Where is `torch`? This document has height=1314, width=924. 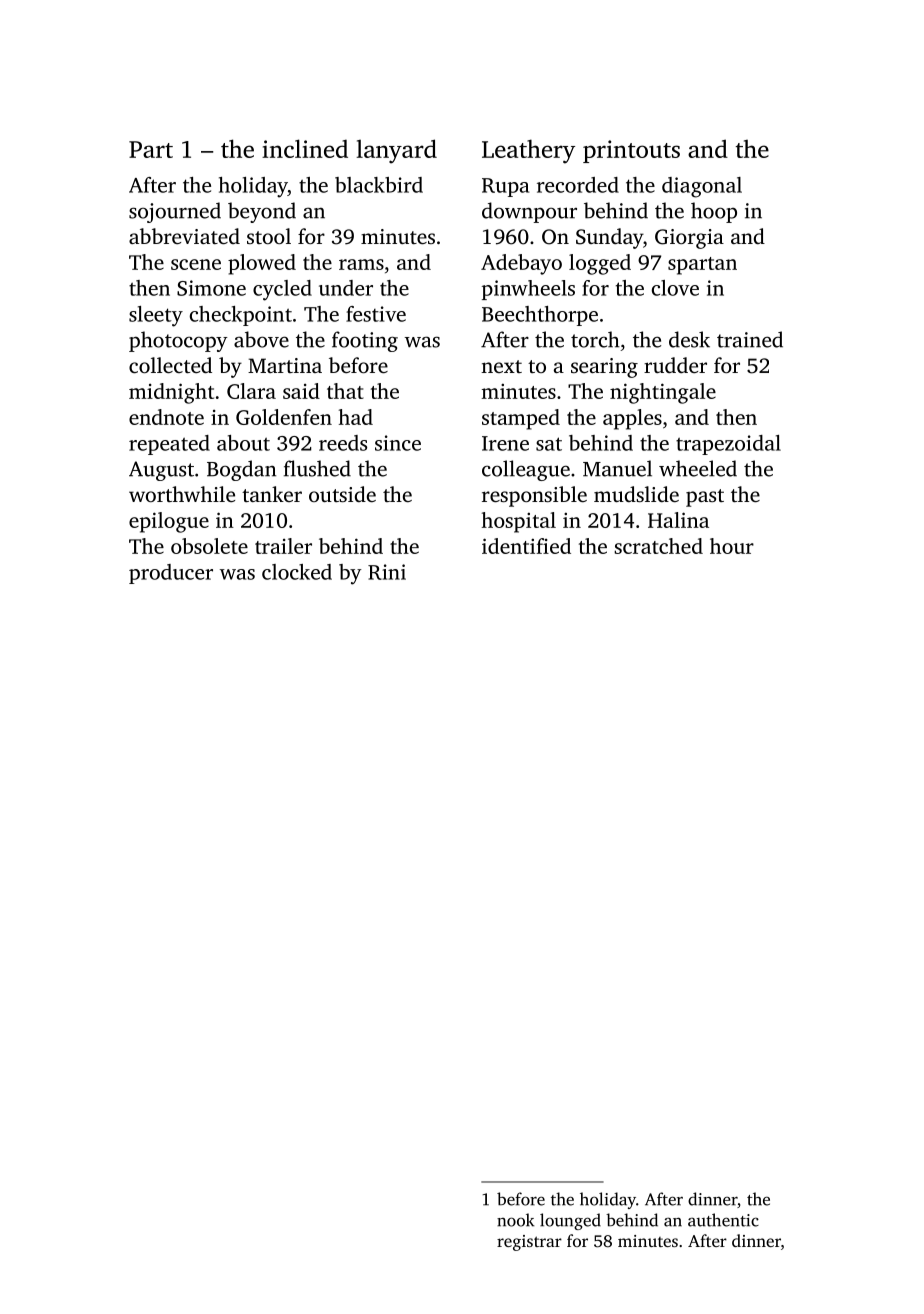 torch is located at coordinates (595, 339).
